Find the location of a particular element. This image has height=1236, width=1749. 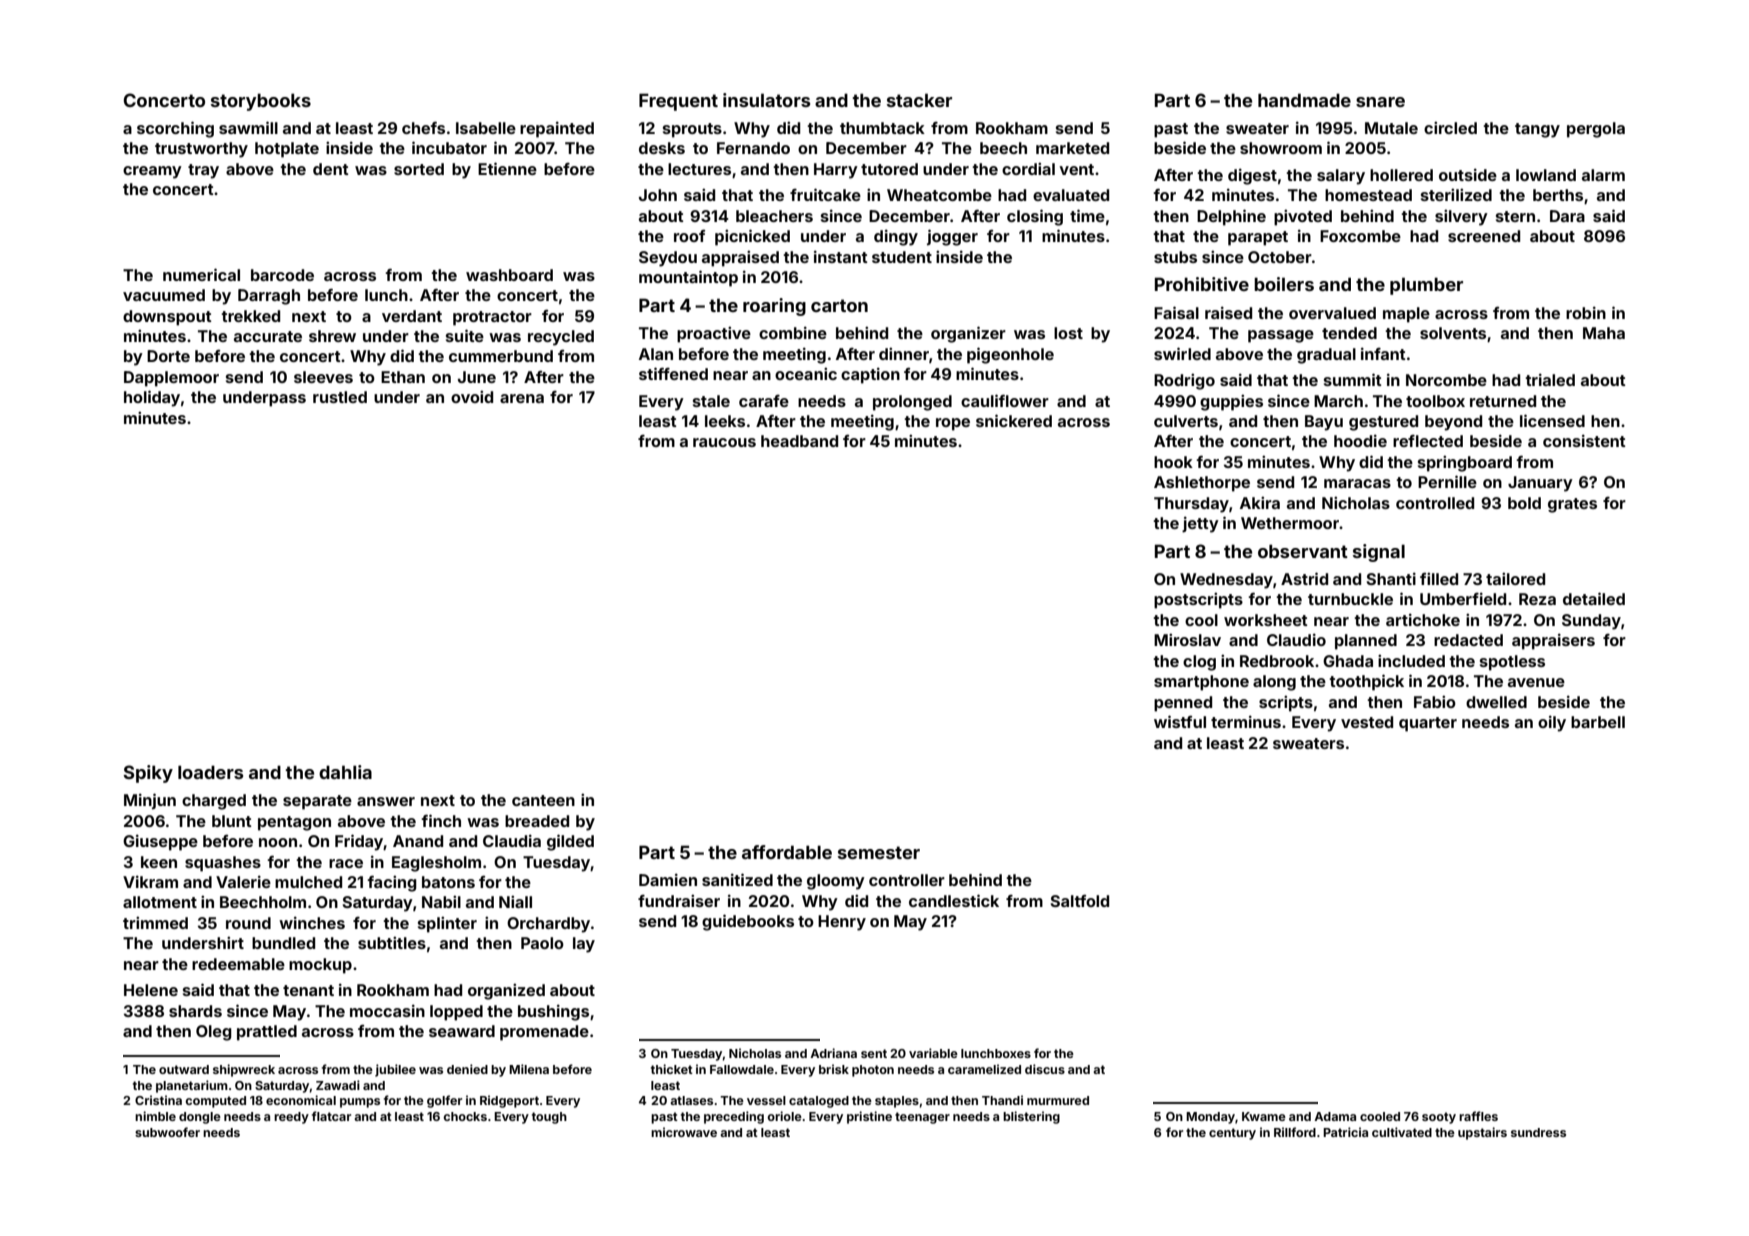

dahlia is located at coordinates (345, 772).
